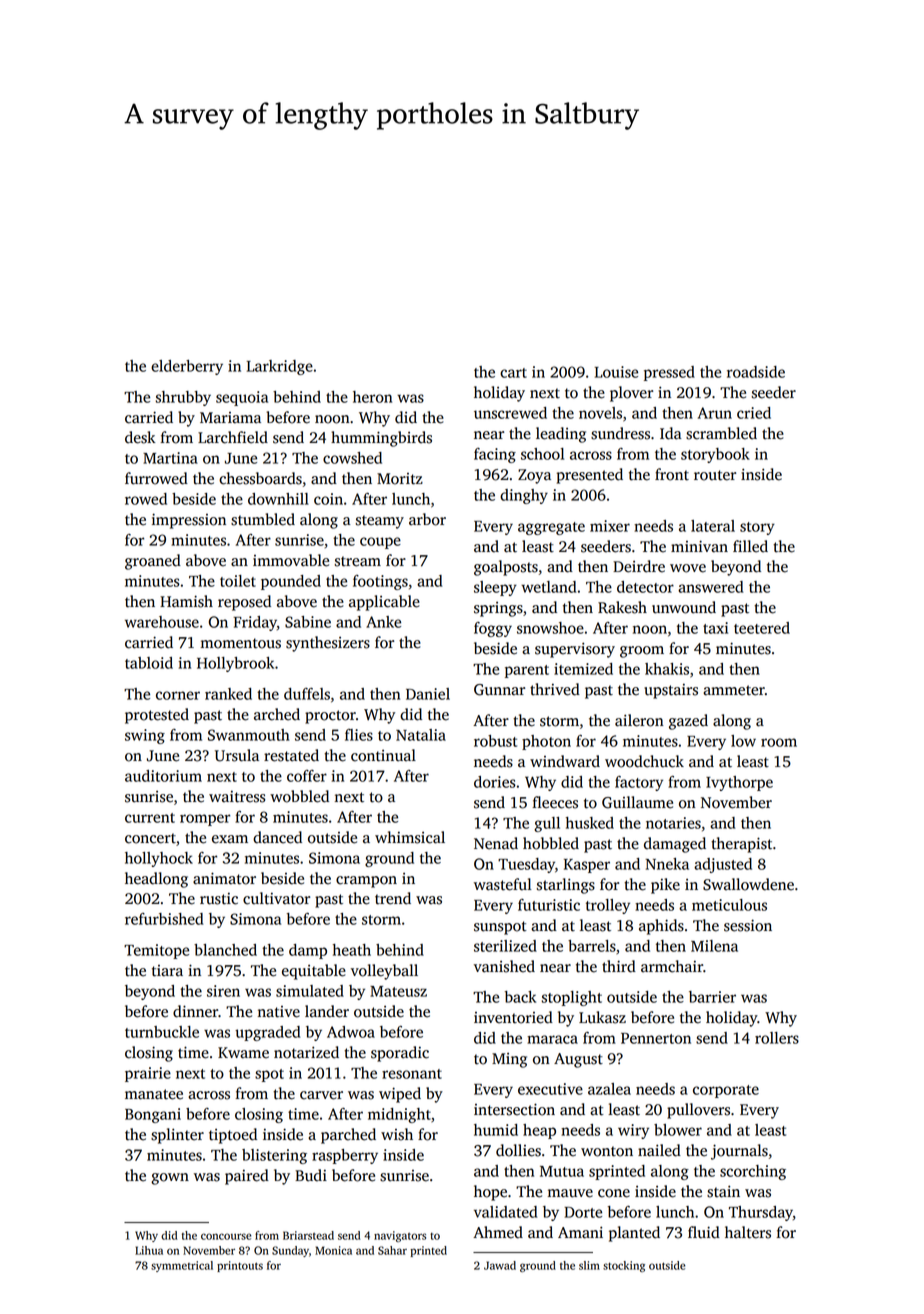  I want to click on Nneka, so click(667, 864).
